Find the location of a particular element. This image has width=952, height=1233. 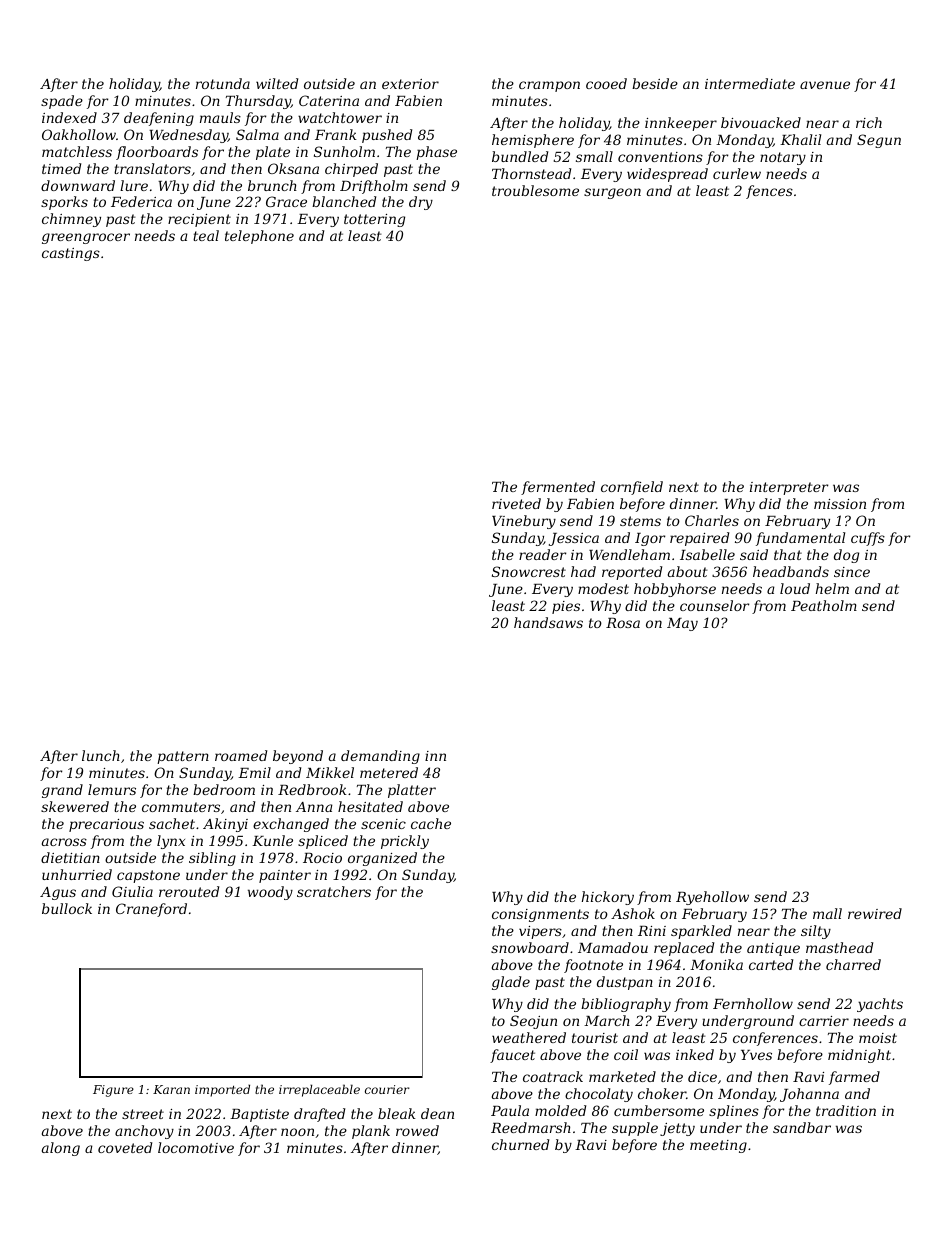

deafening is located at coordinates (159, 119).
